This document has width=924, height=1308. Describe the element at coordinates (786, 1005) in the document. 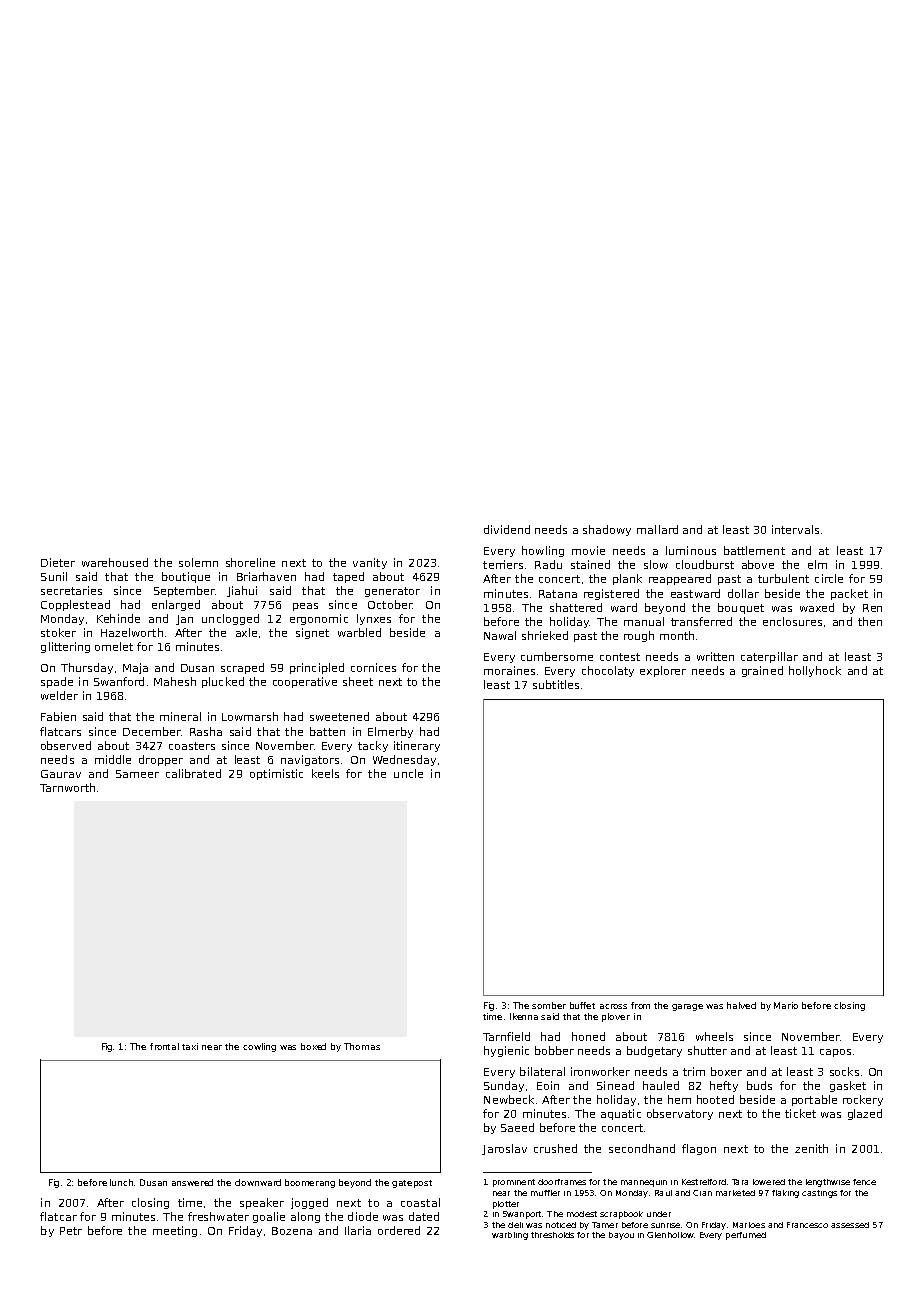

I see `Mario` at that location.
